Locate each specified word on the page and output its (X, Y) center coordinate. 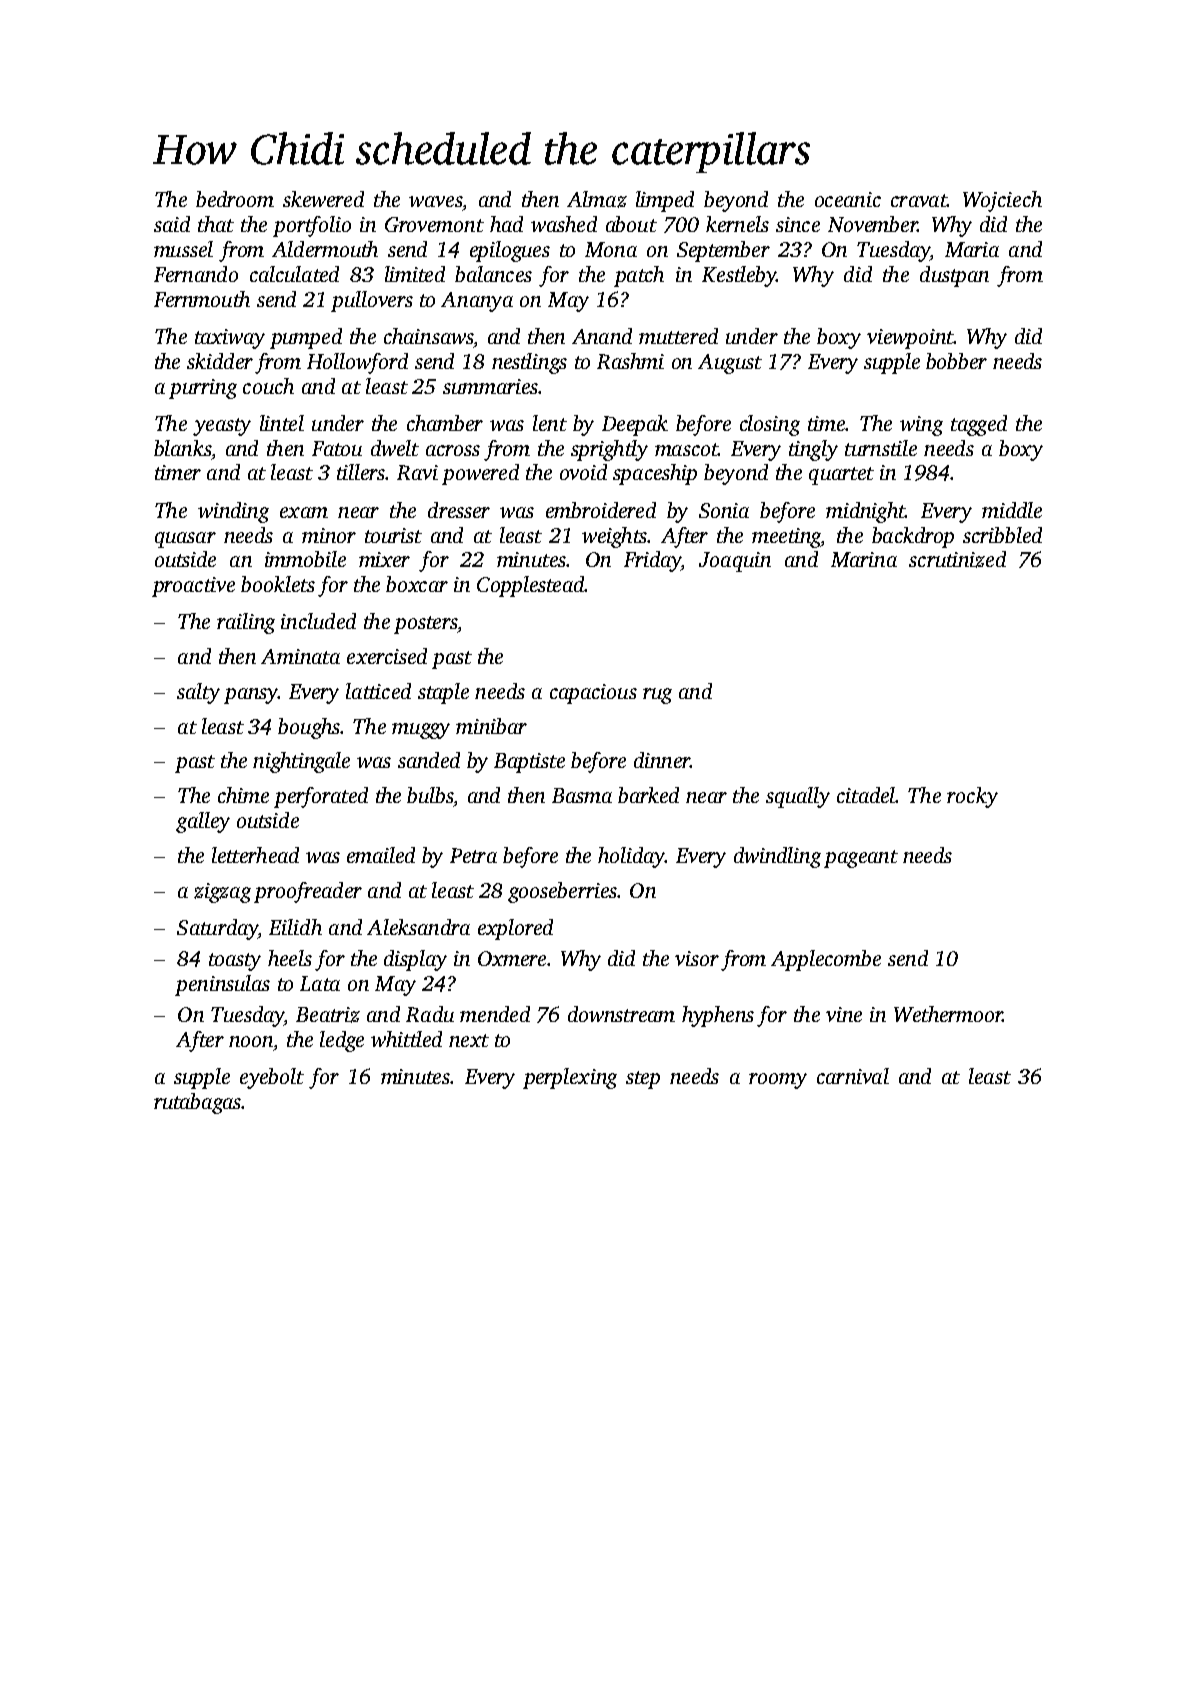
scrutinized (957, 559)
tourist (393, 535)
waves (435, 201)
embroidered (601, 510)
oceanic (848, 199)
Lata (320, 983)
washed (564, 224)
